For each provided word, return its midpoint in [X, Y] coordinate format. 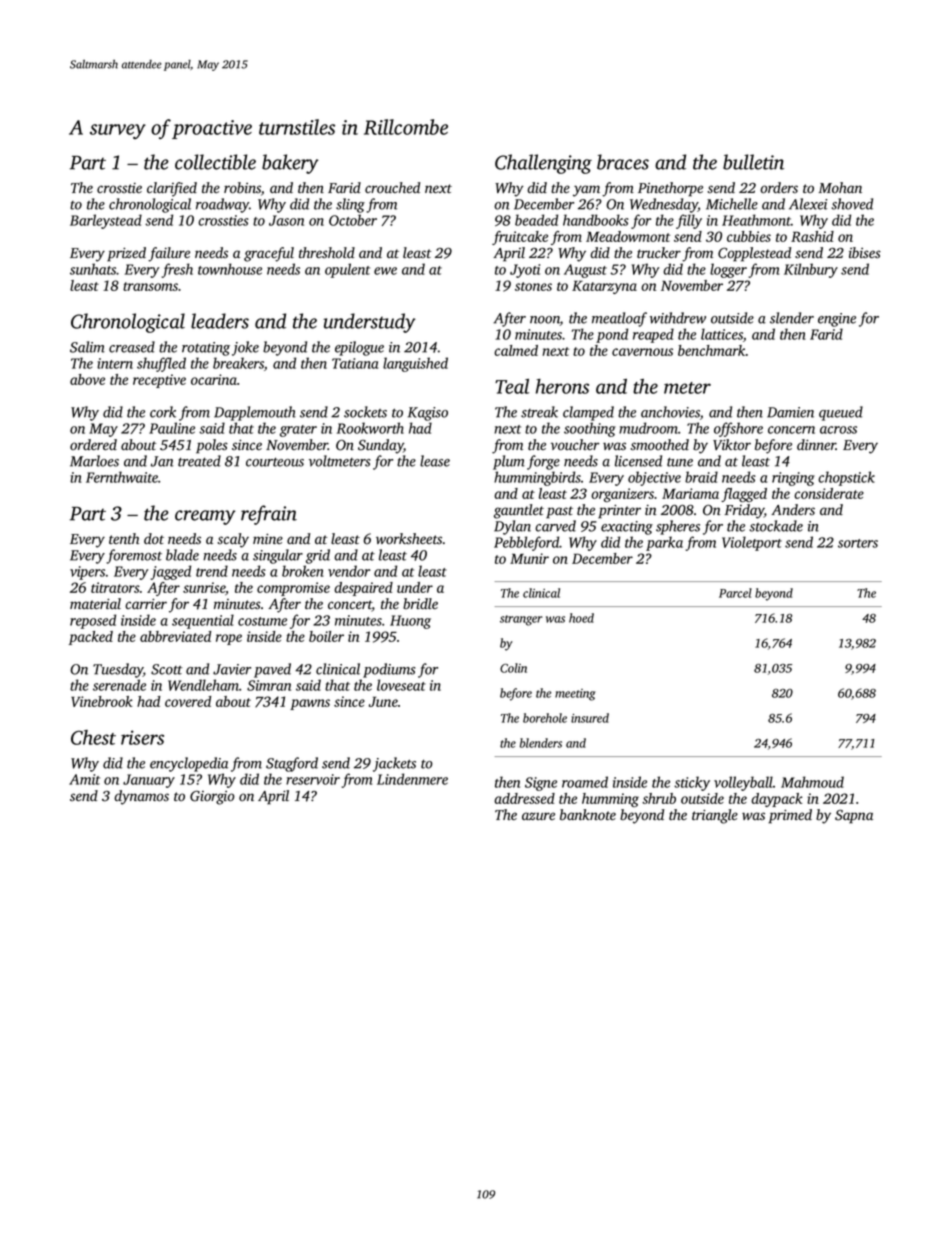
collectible [215, 162]
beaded [536, 220]
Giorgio [212, 798]
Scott [166, 669]
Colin [513, 668]
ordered [93, 444]
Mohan [840, 188]
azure [538, 816]
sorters [858, 543]
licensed [638, 461]
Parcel [735, 593]
